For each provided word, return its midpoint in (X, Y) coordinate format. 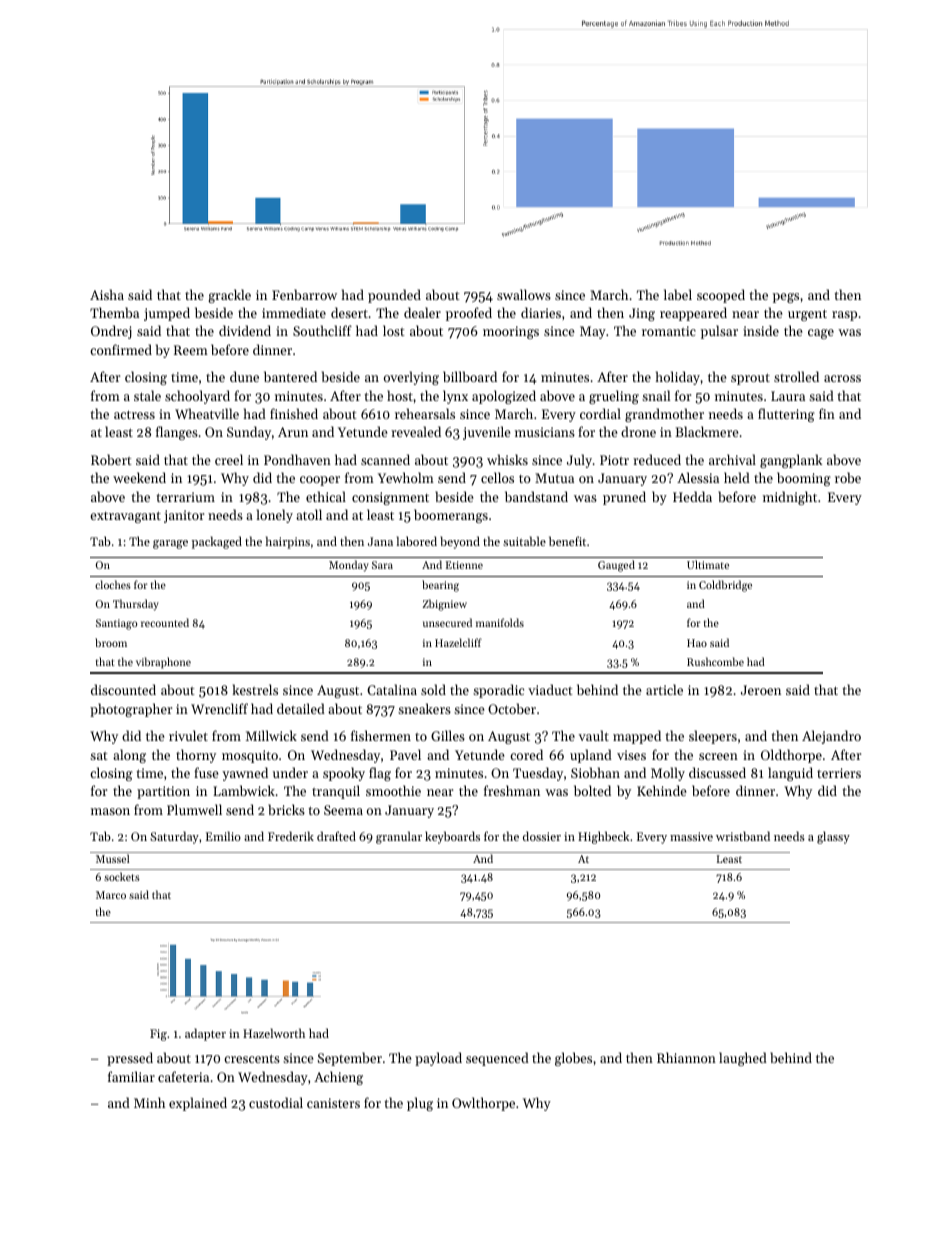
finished (294, 413)
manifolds (500, 622)
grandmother (664, 415)
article (664, 689)
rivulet (188, 735)
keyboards (452, 837)
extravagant (125, 517)
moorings (511, 332)
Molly (668, 774)
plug (420, 1104)
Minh (149, 1102)
